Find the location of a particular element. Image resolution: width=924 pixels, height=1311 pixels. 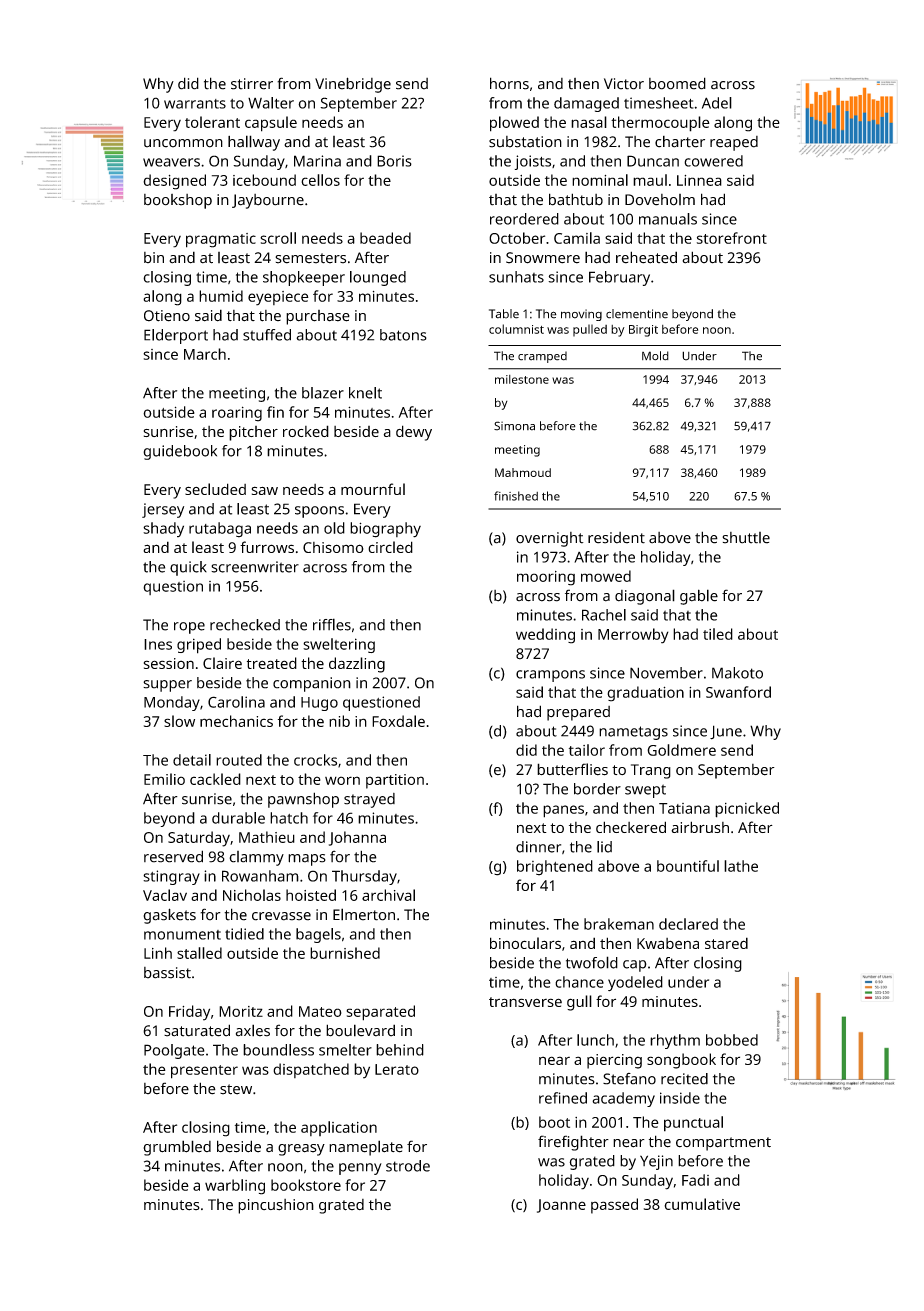

Ines is located at coordinates (158, 644).
